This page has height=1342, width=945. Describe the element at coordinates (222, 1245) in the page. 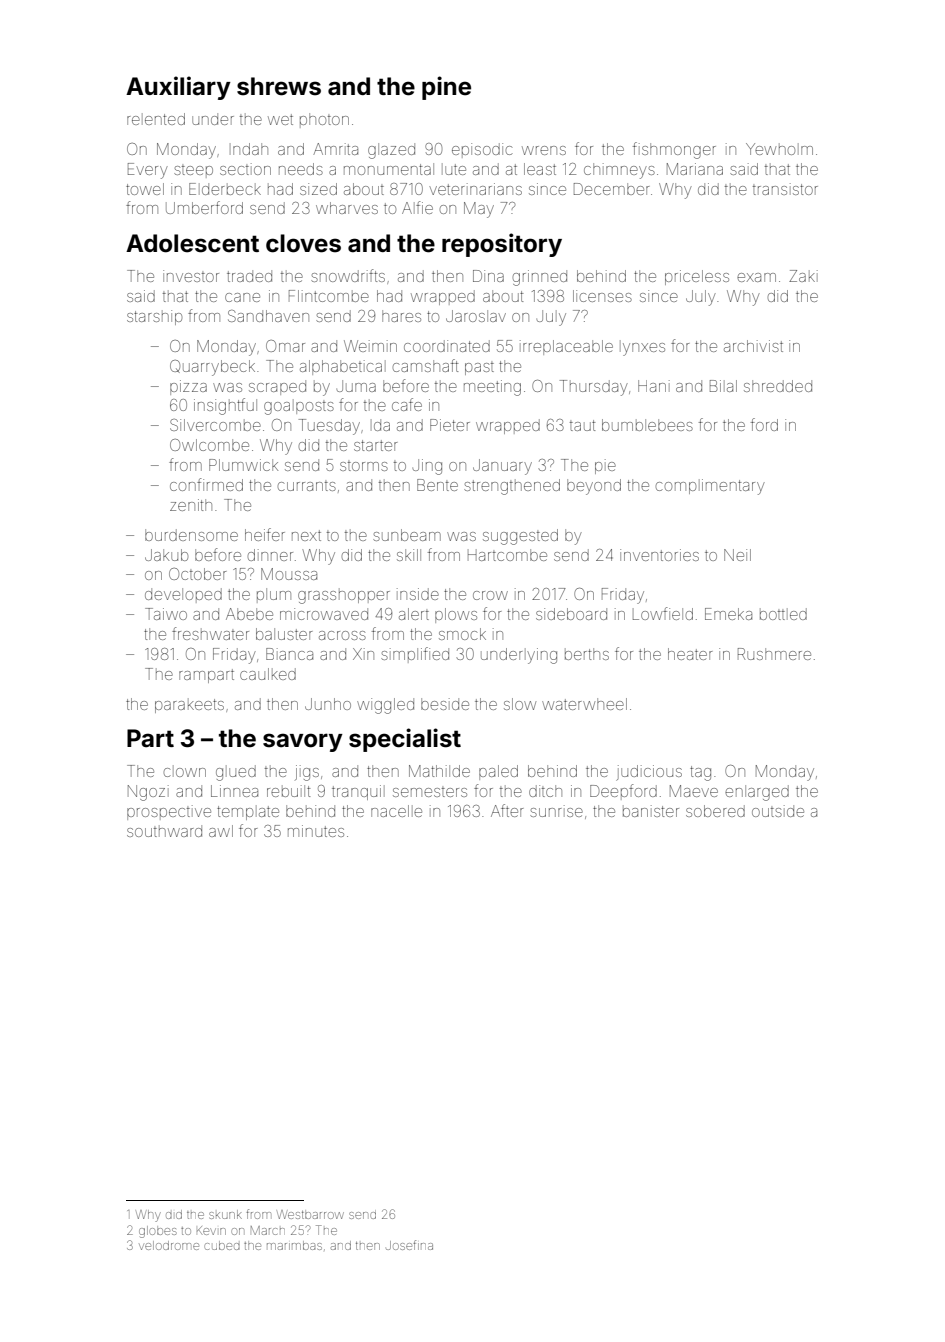

I see `cubed` at that location.
